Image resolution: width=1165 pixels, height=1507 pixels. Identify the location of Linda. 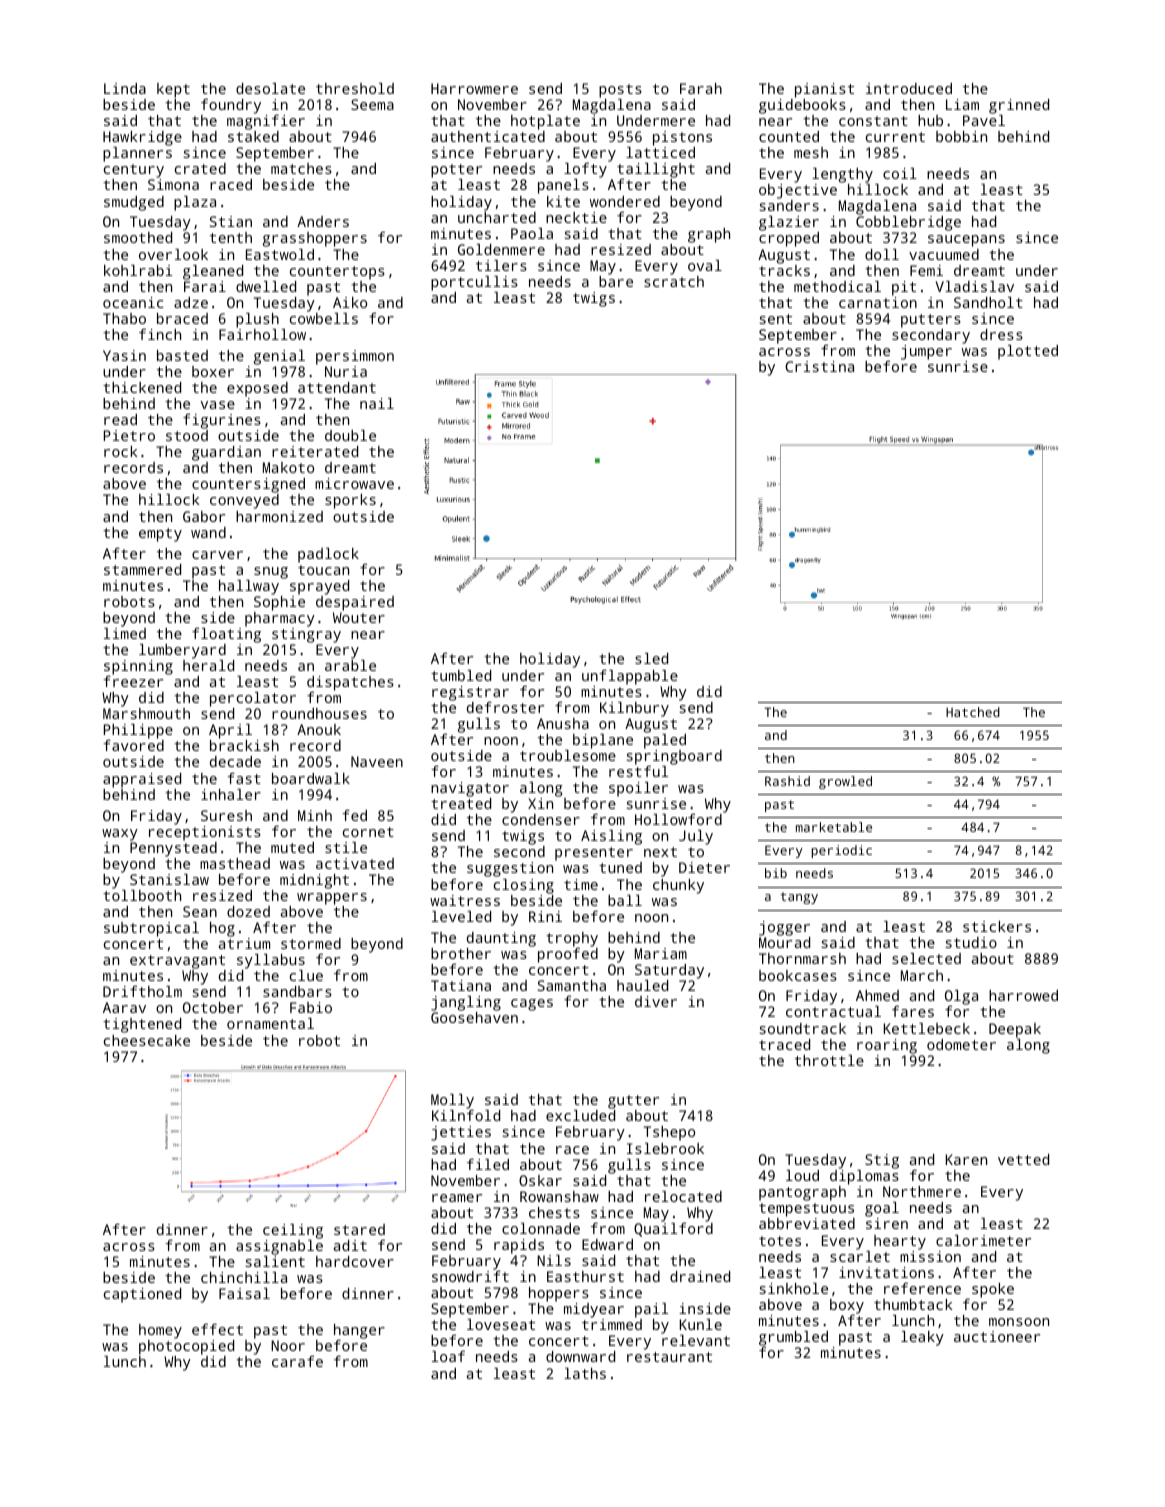
(125, 88).
